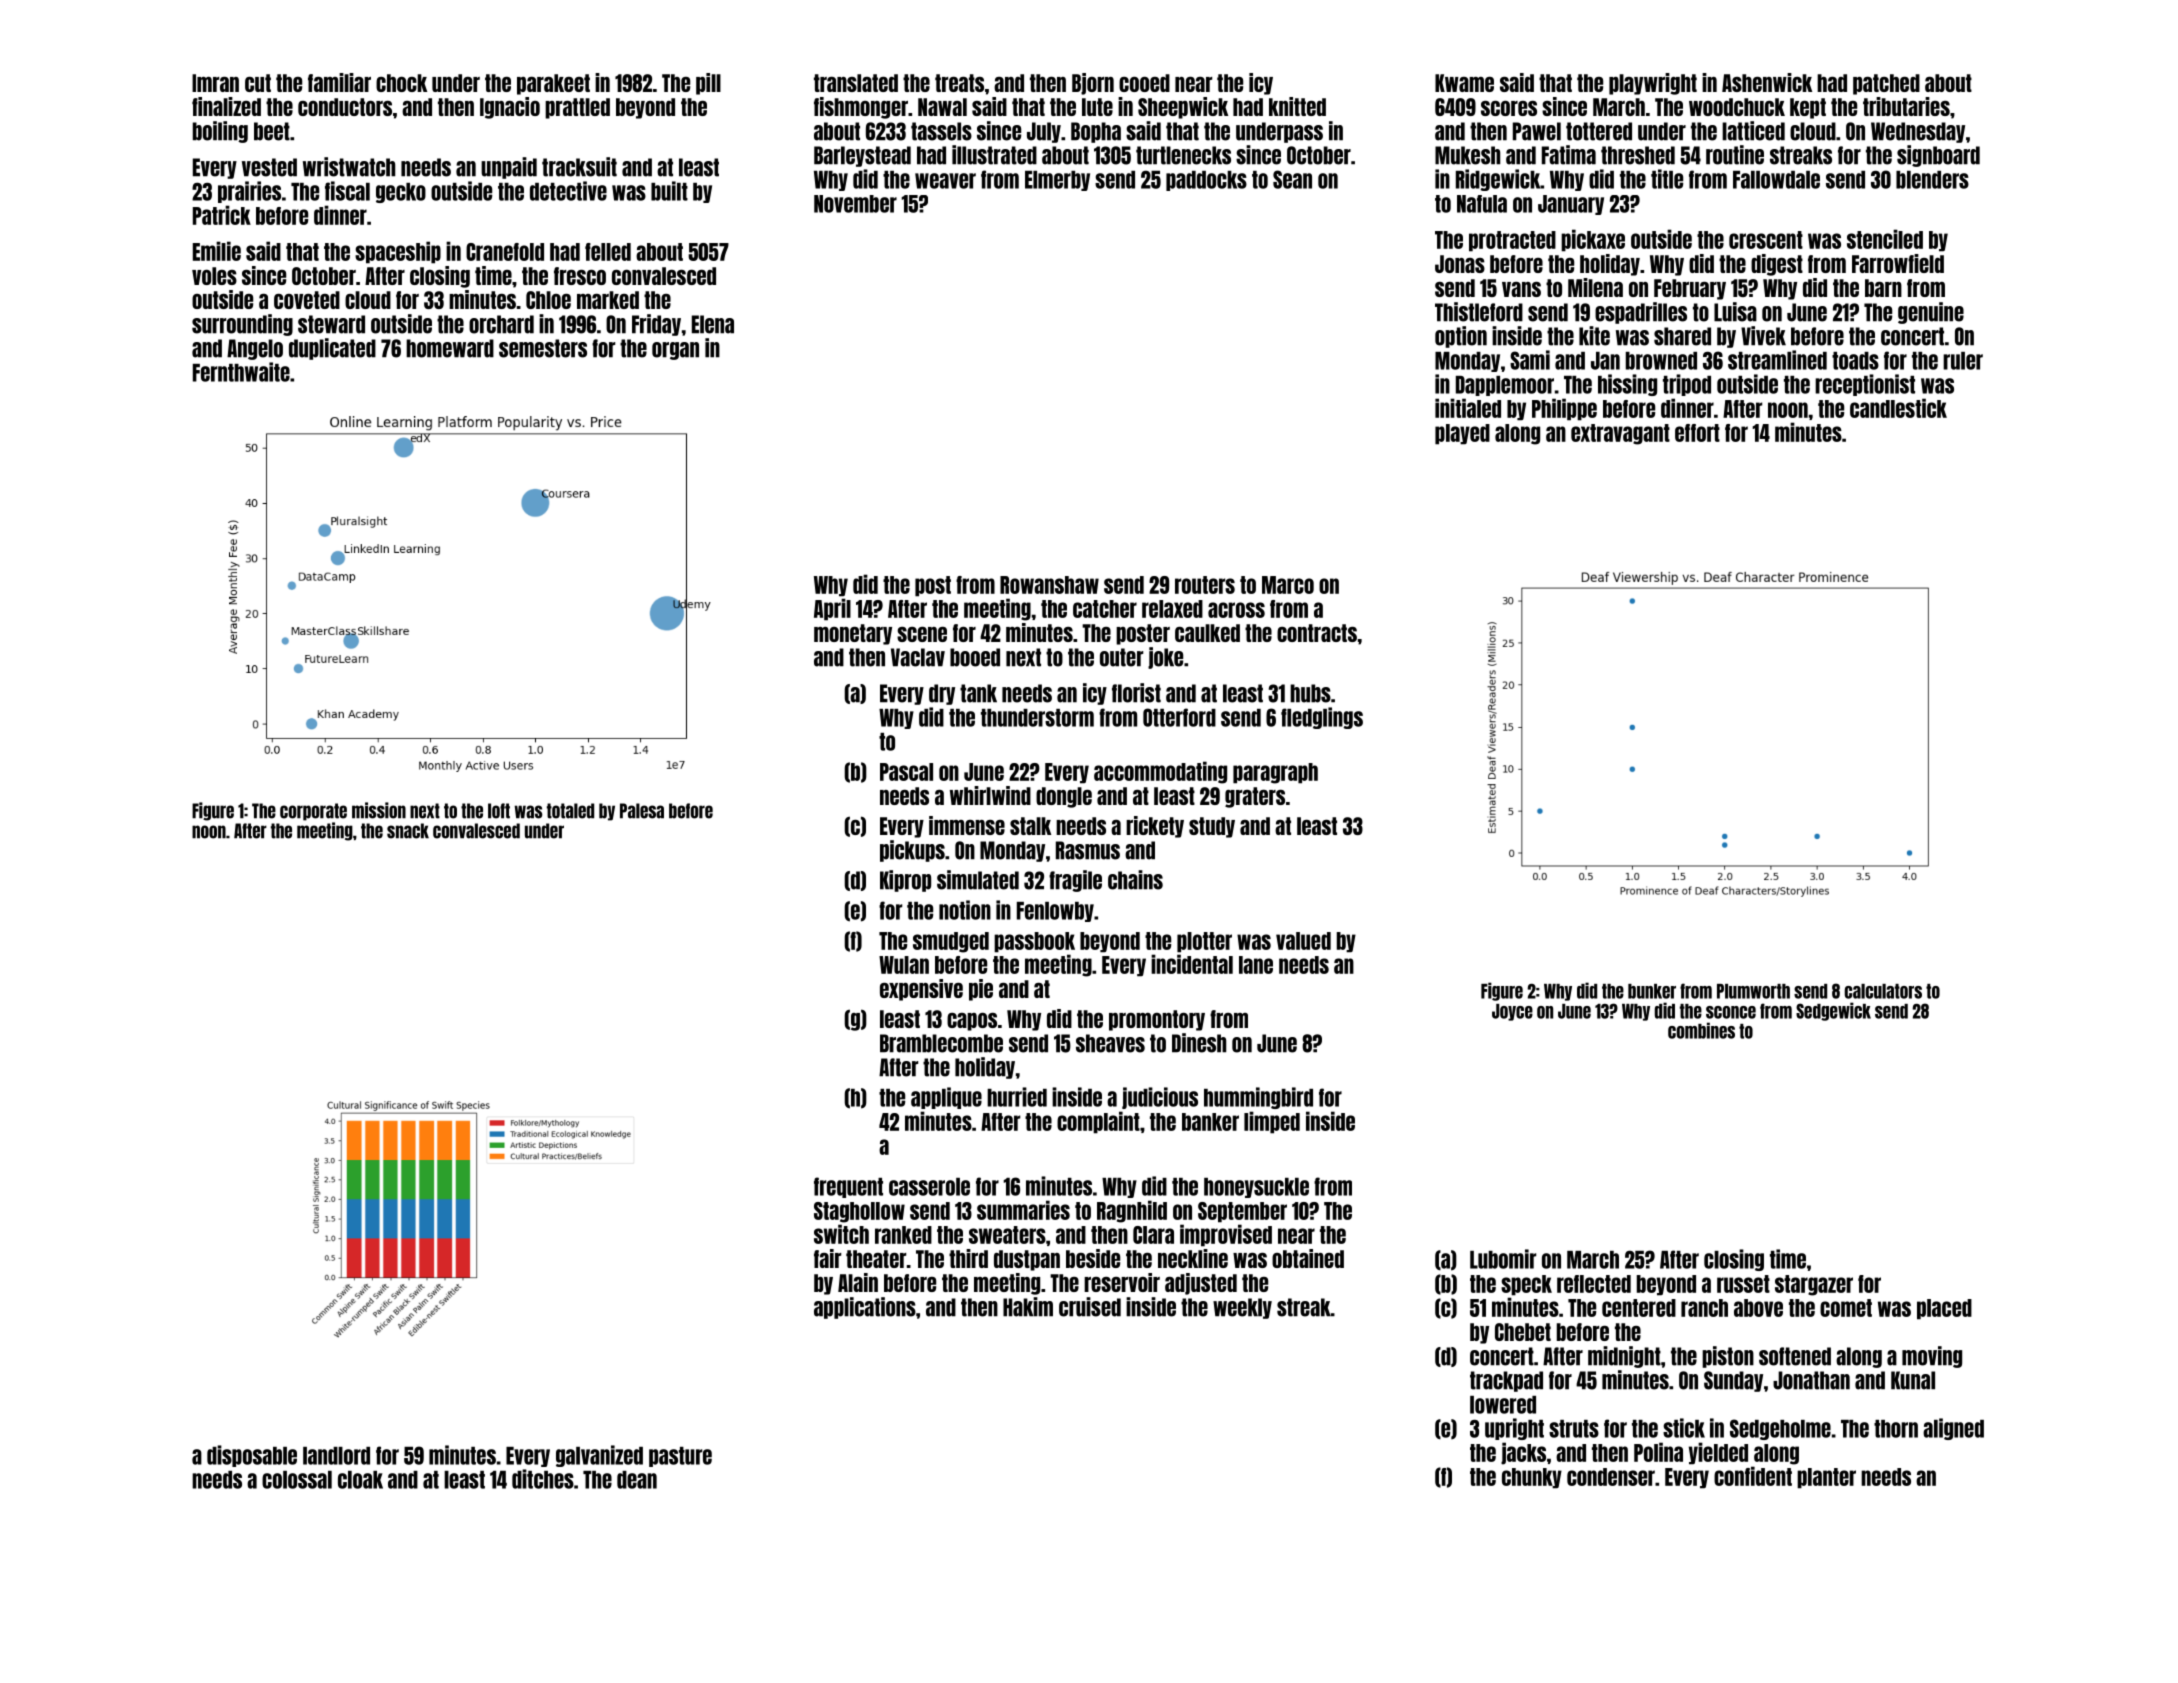  Describe the element at coordinates (1938, 156) in the page. I see `signboard` at that location.
